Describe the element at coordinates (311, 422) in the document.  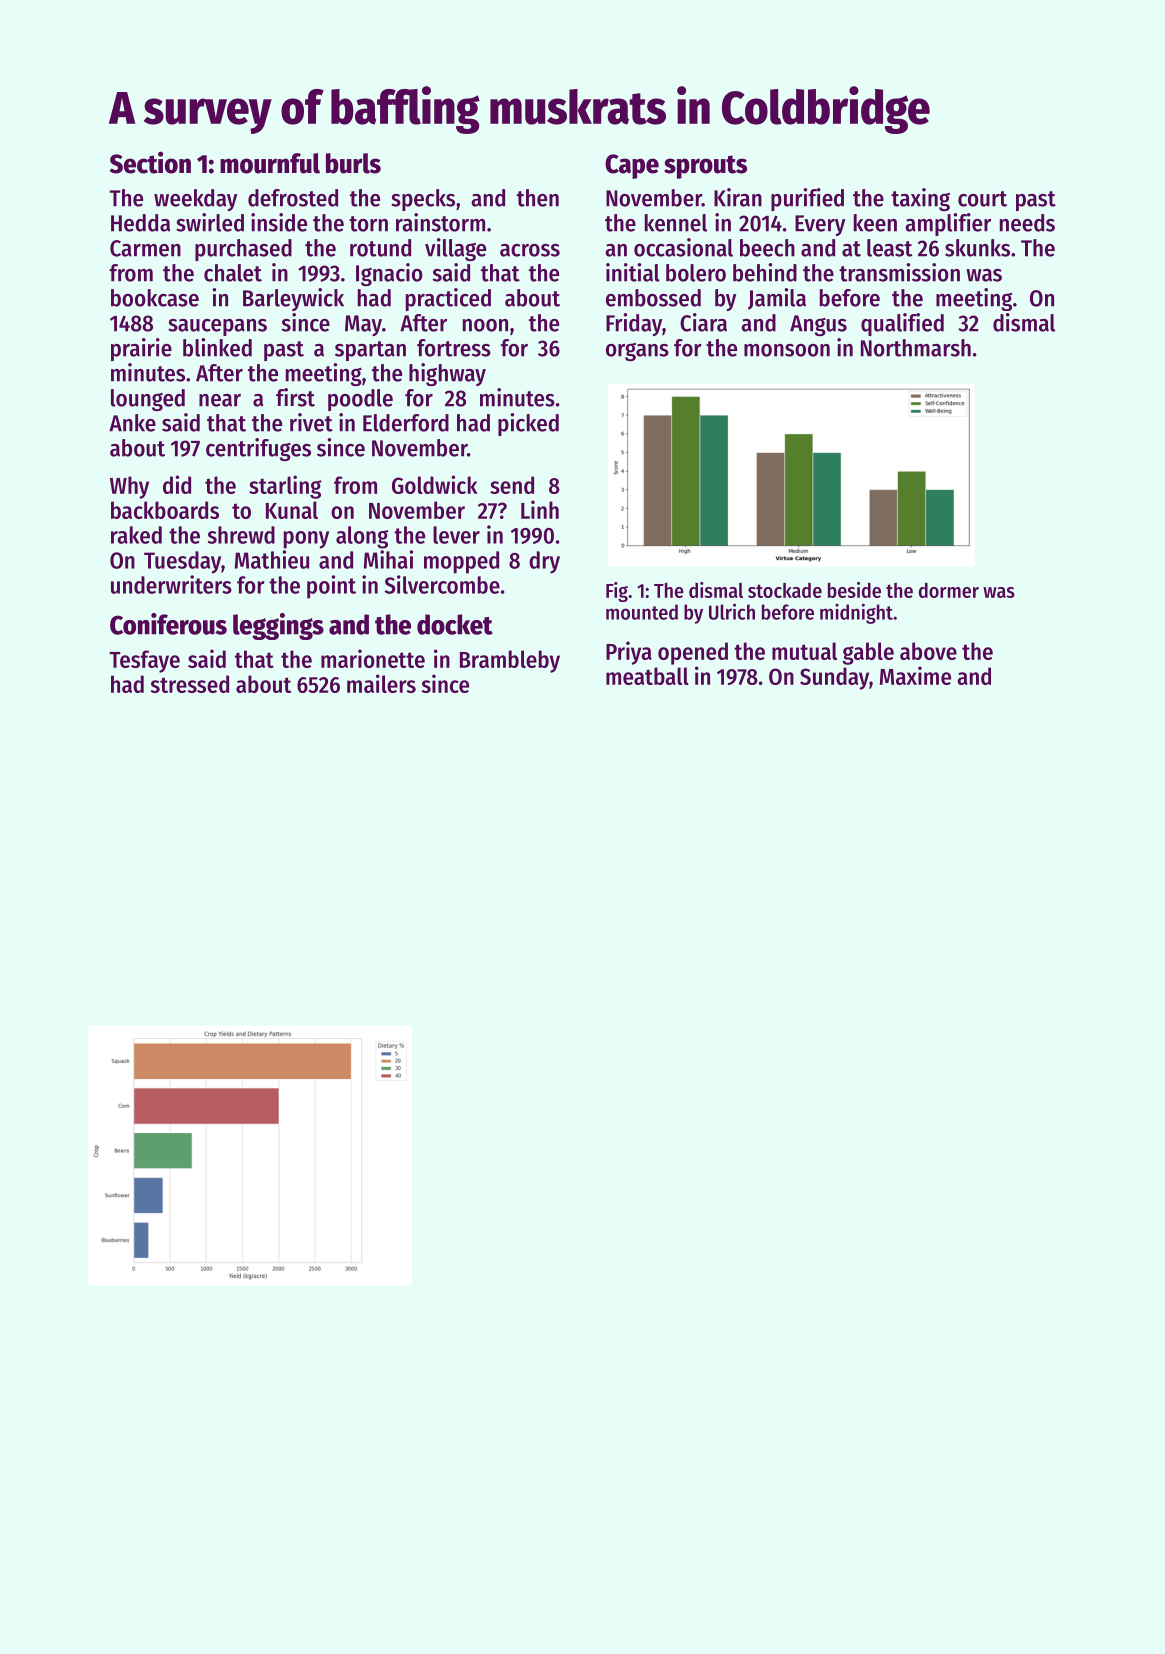
I see `rivet` at that location.
